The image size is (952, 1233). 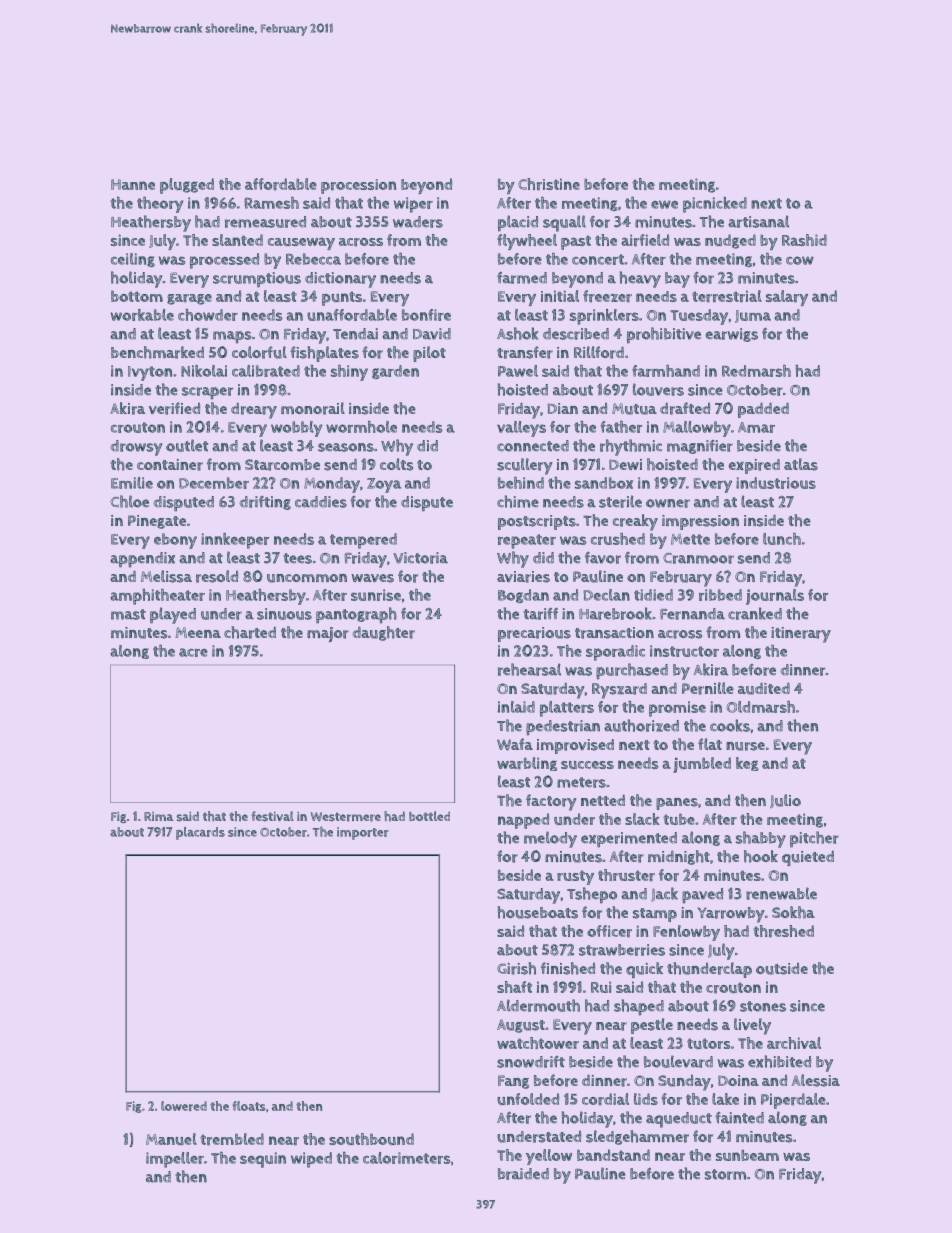 What do you see at coordinates (271, 203) in the screenshot?
I see `Ramesh` at bounding box center [271, 203].
